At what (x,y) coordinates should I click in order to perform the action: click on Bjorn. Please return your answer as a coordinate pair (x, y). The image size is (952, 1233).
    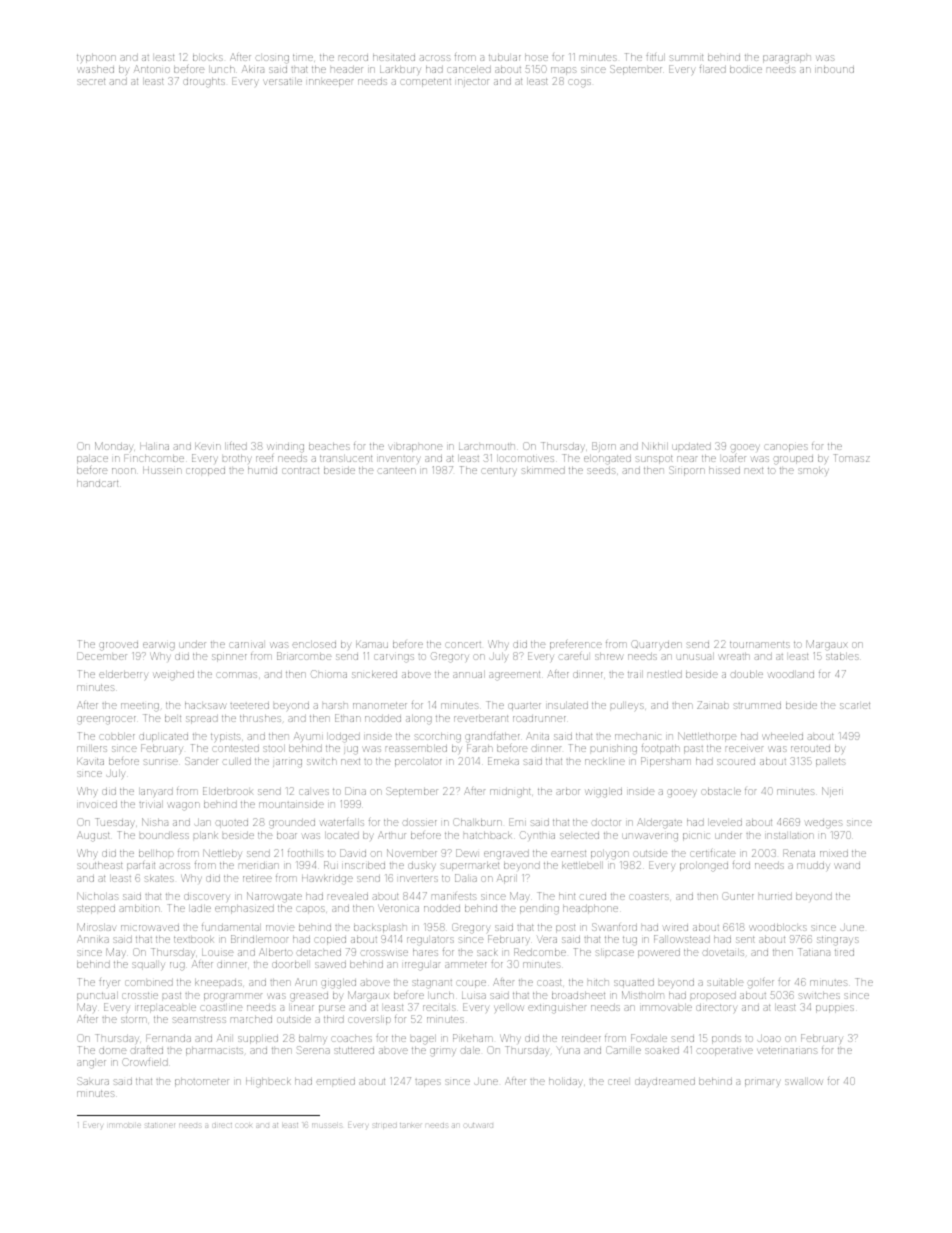
    Looking at the image, I should click on (604, 446).
